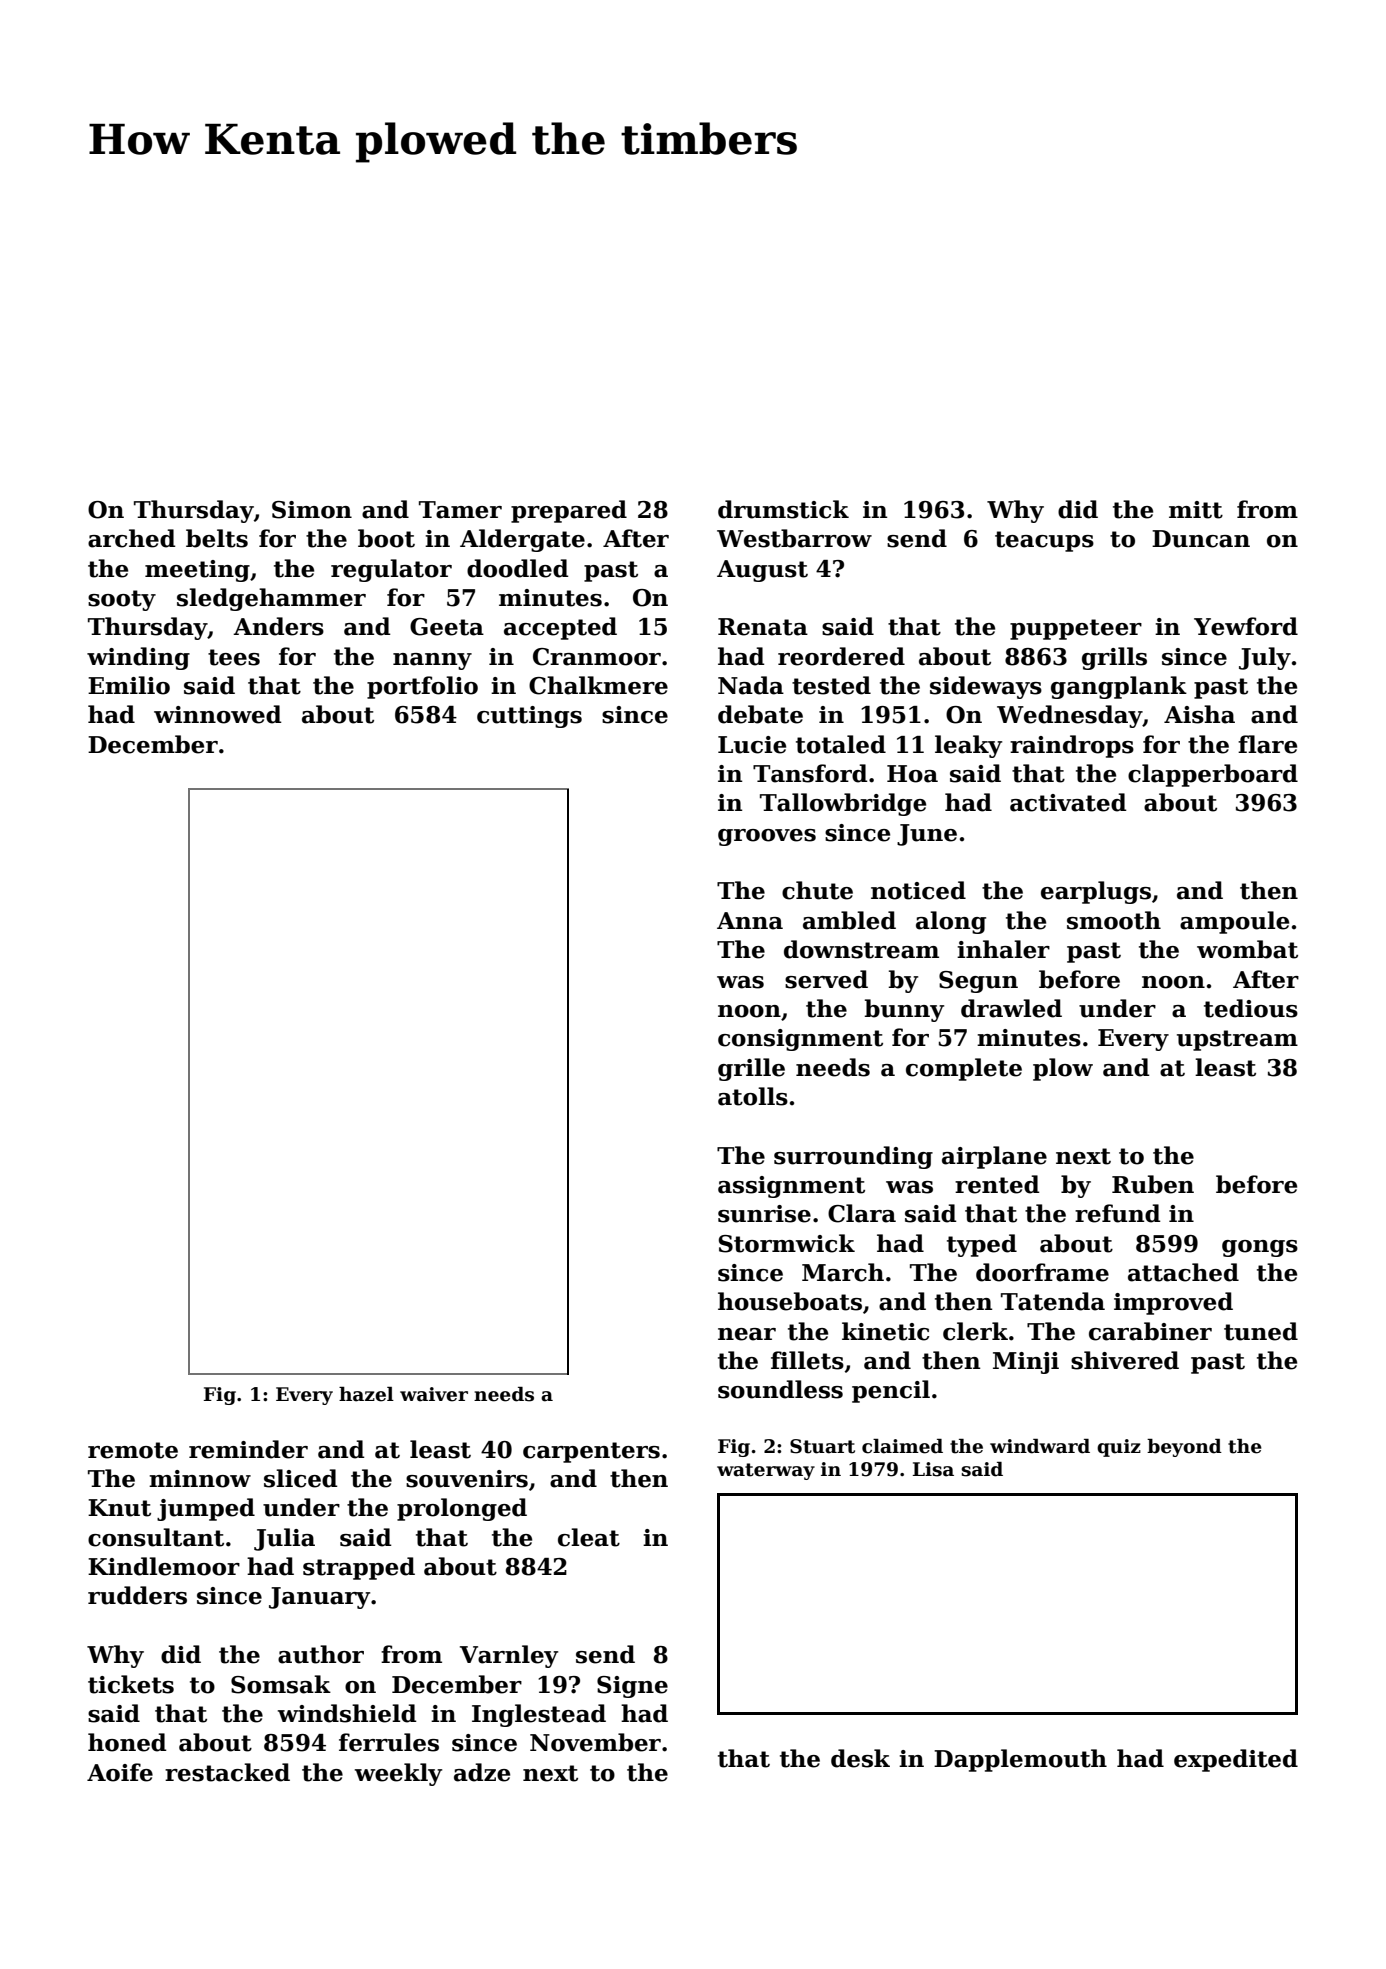 Image resolution: width=1386 pixels, height=1969 pixels. What do you see at coordinates (366, 1394) in the screenshot?
I see `hazel` at bounding box center [366, 1394].
